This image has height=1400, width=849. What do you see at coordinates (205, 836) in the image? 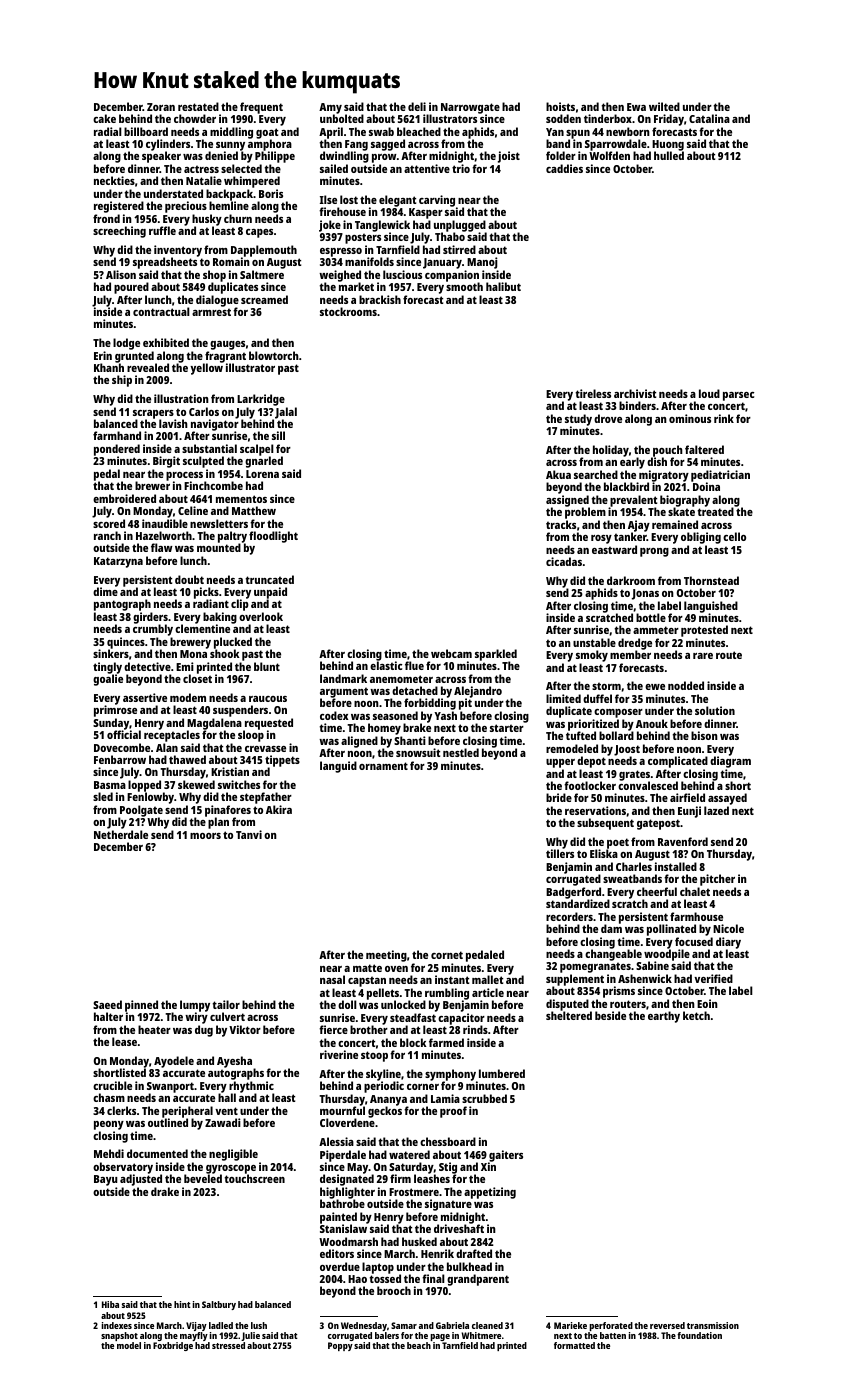
I see `moors` at bounding box center [205, 836].
